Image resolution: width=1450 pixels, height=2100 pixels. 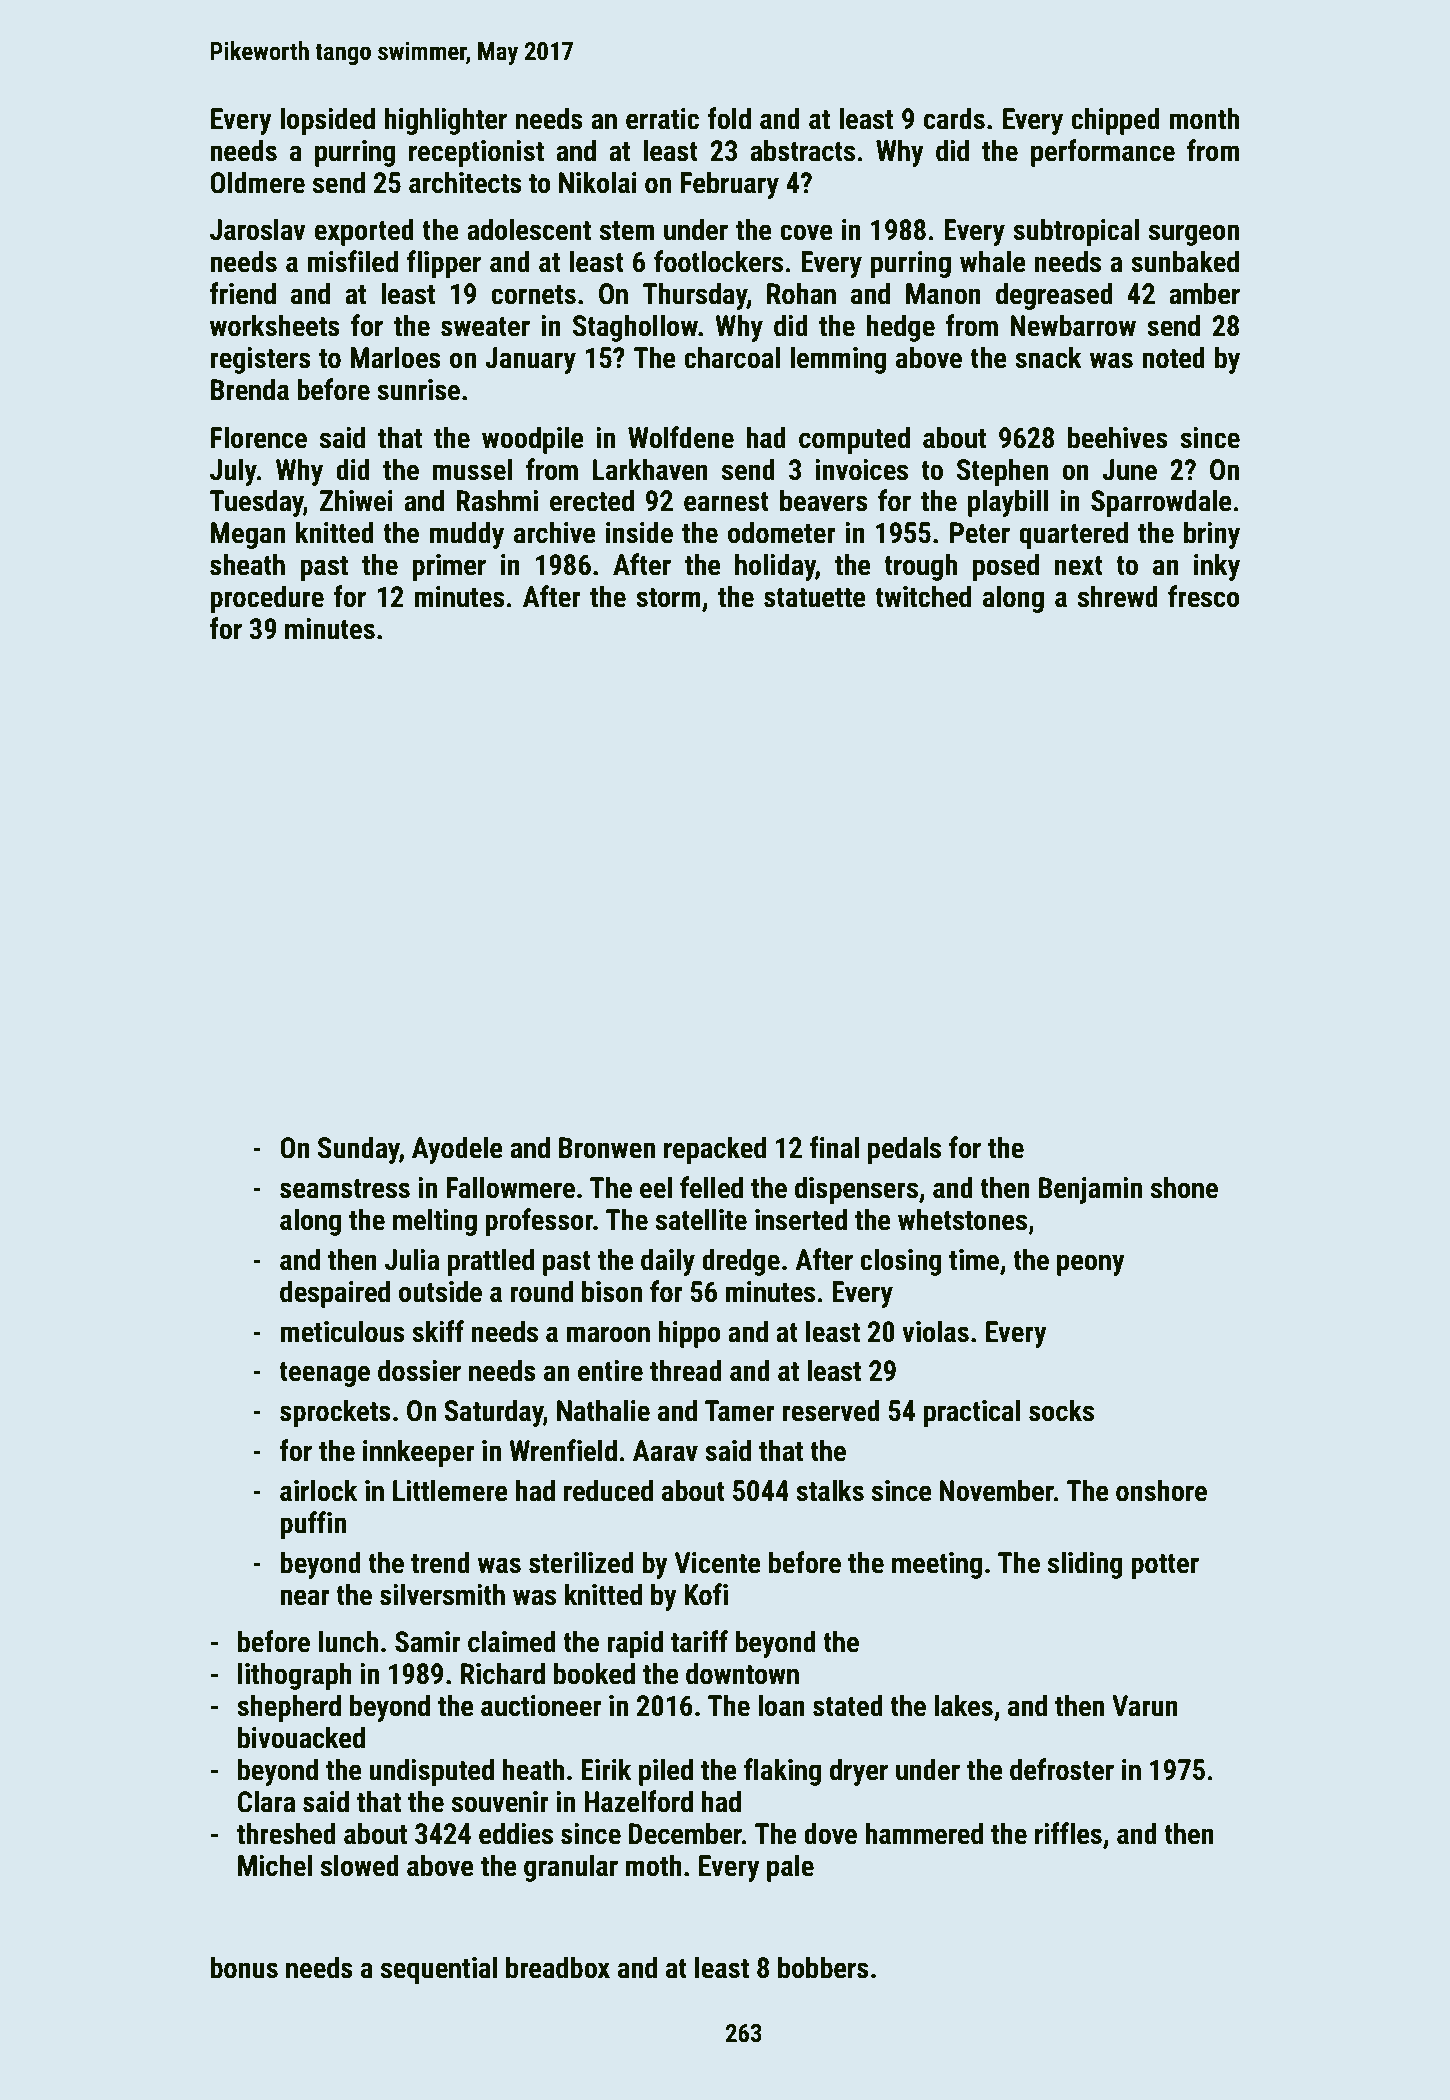 I want to click on fold, so click(x=729, y=118).
